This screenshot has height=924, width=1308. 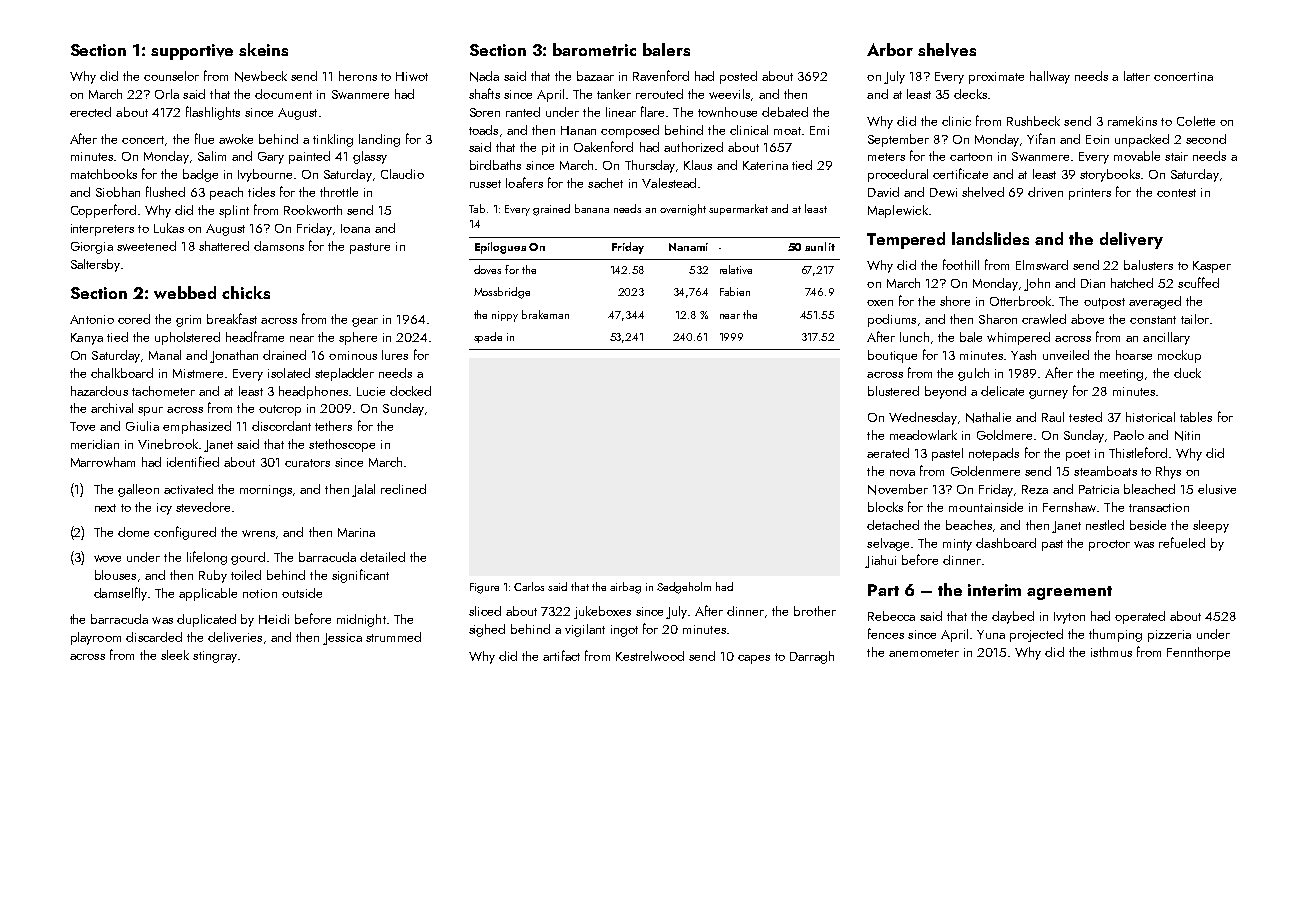 I want to click on above, so click(x=1087, y=319).
